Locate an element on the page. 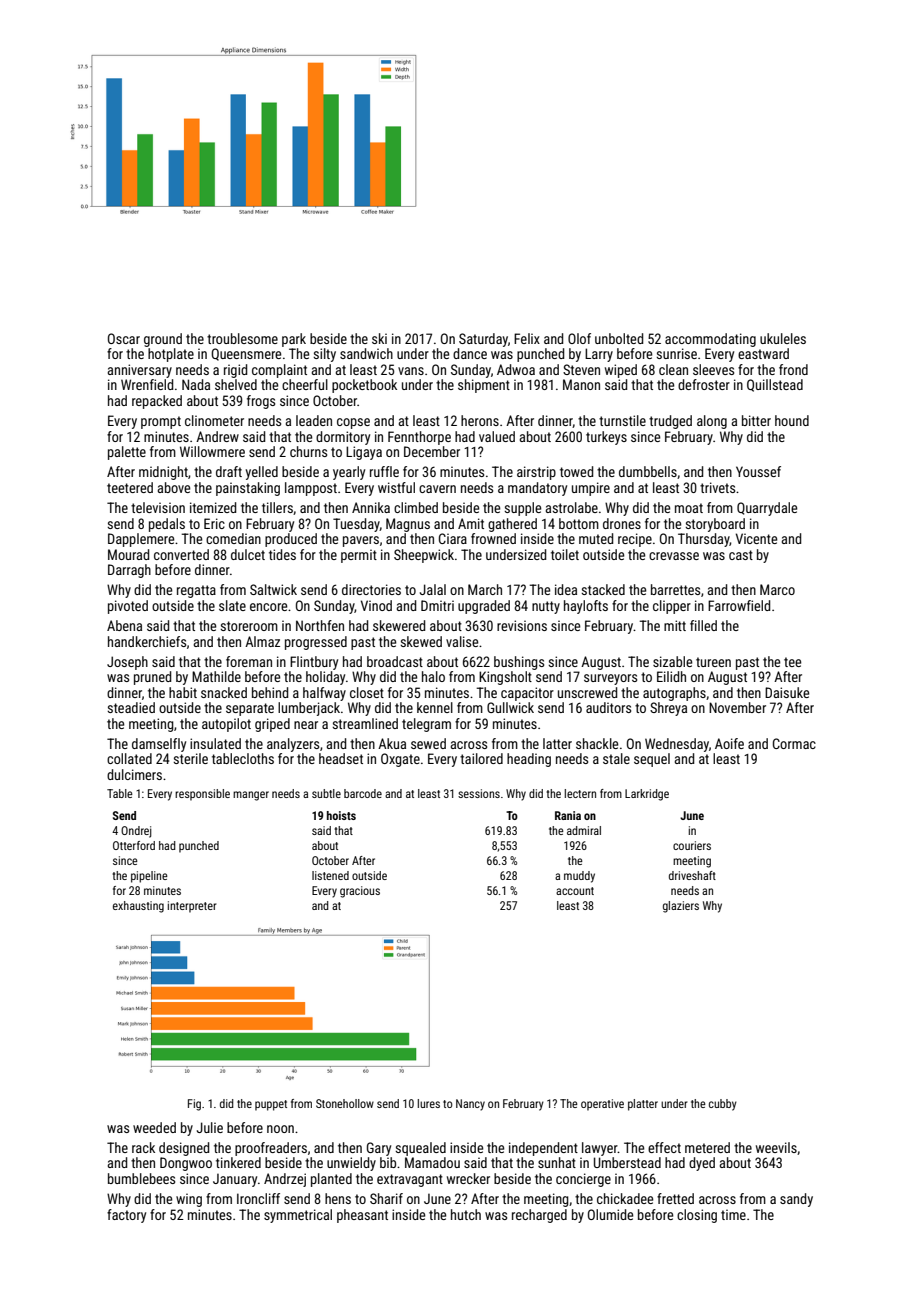 Image resolution: width=924 pixels, height=1314 pixels. directories is located at coordinates (371, 589).
